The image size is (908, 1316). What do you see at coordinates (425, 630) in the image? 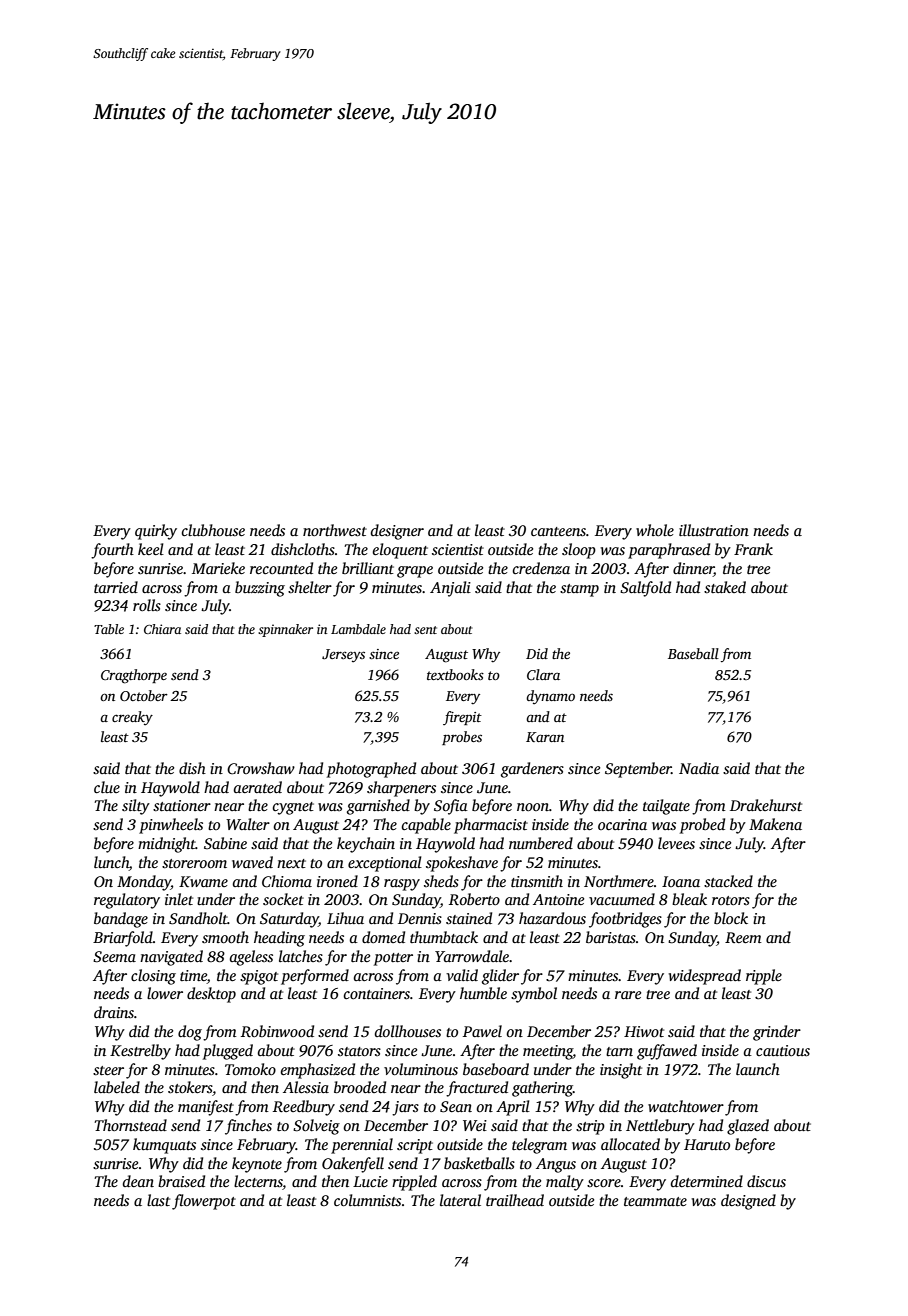
I see `sent` at bounding box center [425, 630].
